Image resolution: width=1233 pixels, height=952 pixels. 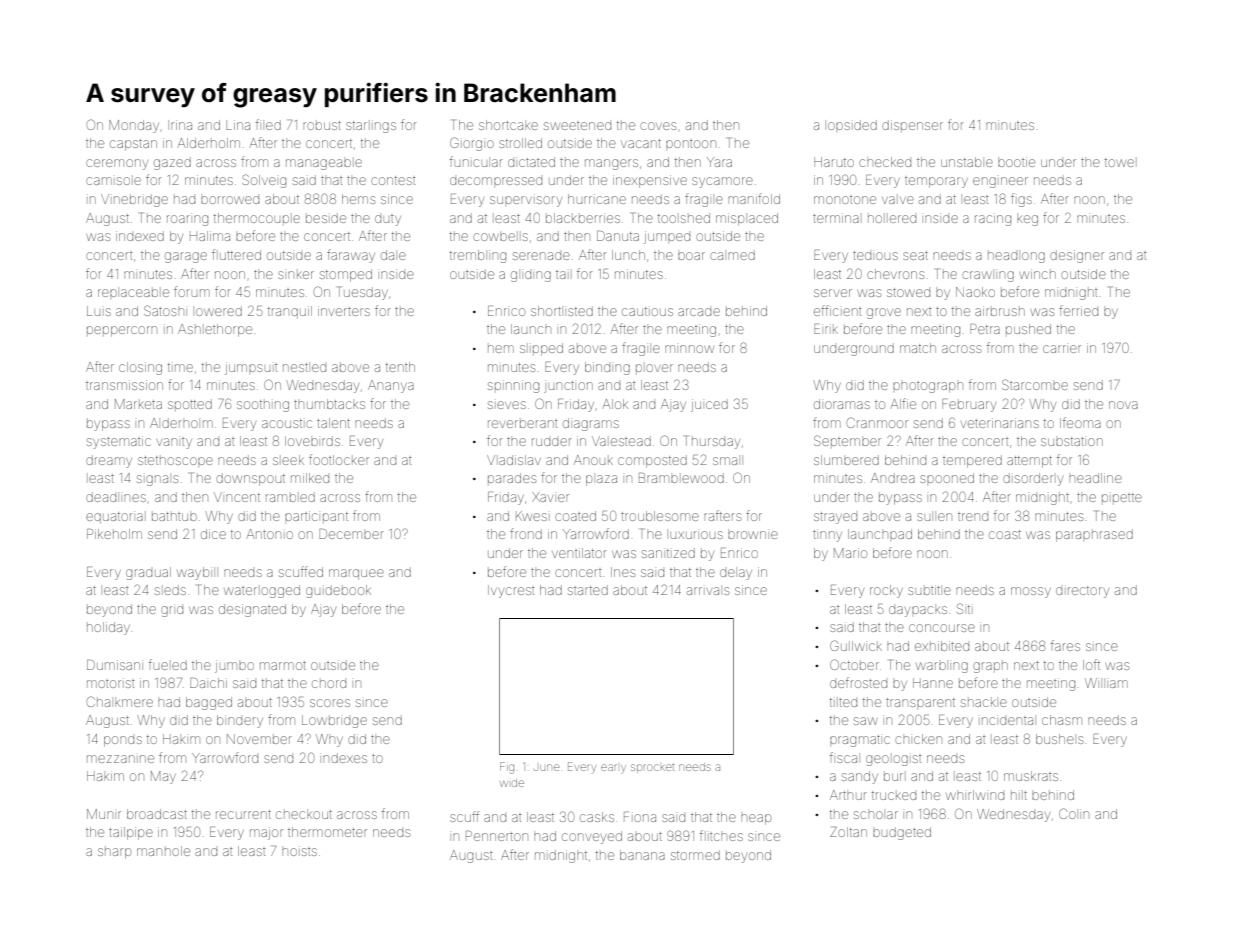 I want to click on sharp, so click(x=114, y=853).
